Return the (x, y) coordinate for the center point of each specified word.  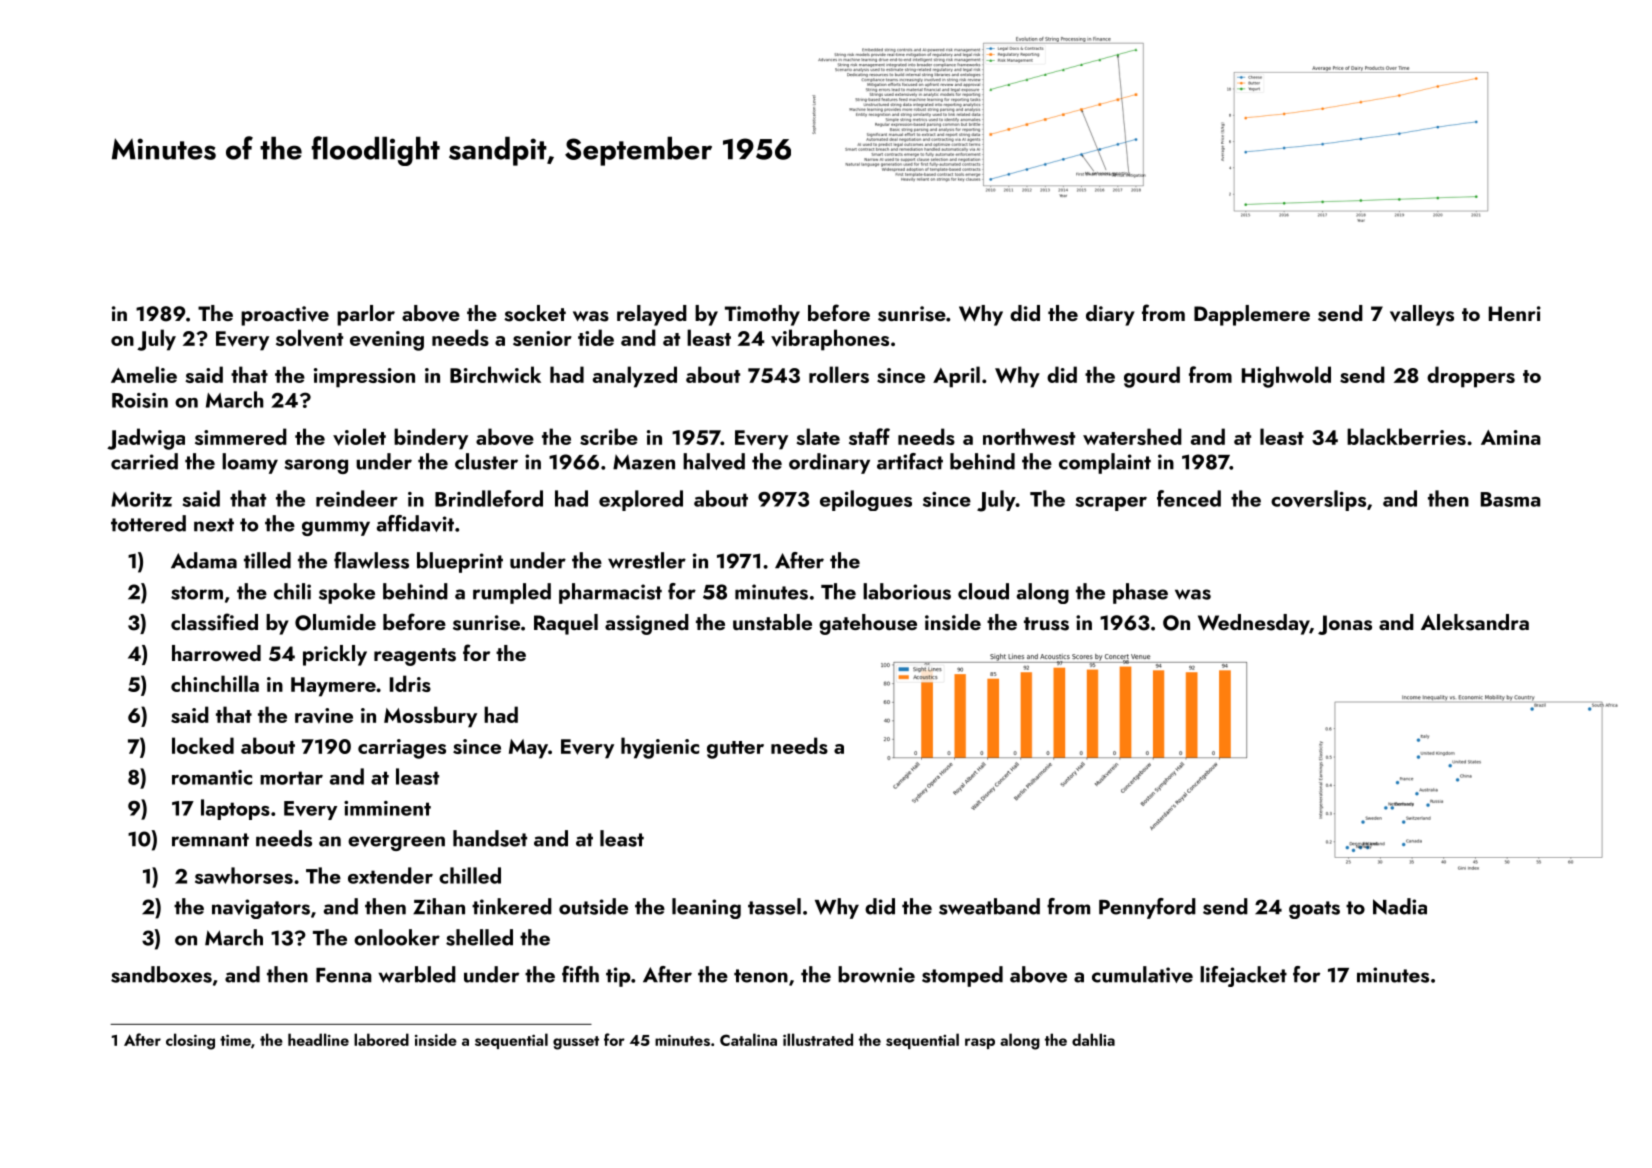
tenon (761, 976)
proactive (285, 316)
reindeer (357, 498)
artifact (910, 461)
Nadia (1400, 906)
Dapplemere (1252, 315)
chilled (470, 875)
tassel (774, 906)
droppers (1471, 377)
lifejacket (1243, 976)
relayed (652, 315)
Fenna (344, 975)
